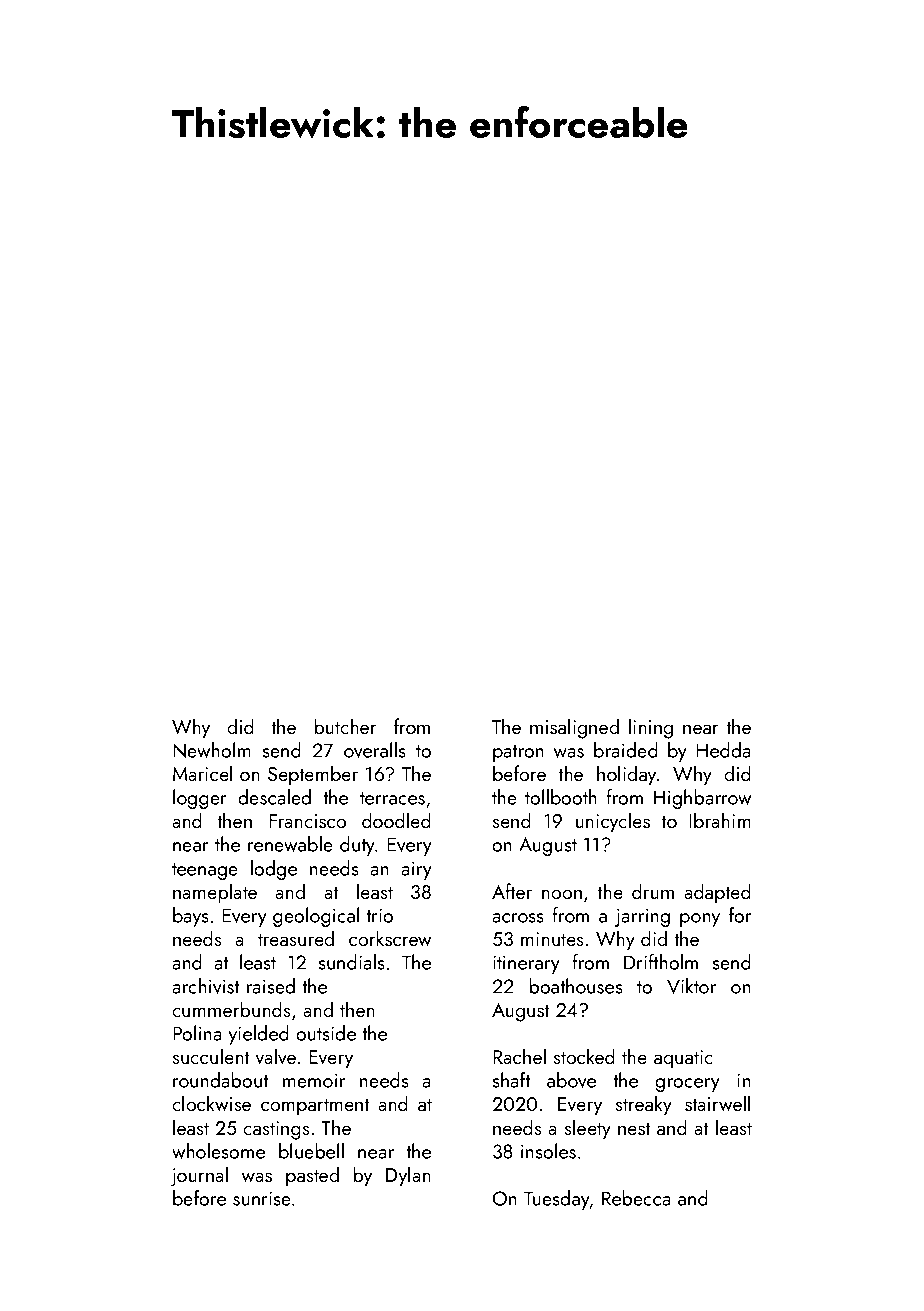  I want to click on trio, so click(379, 915).
